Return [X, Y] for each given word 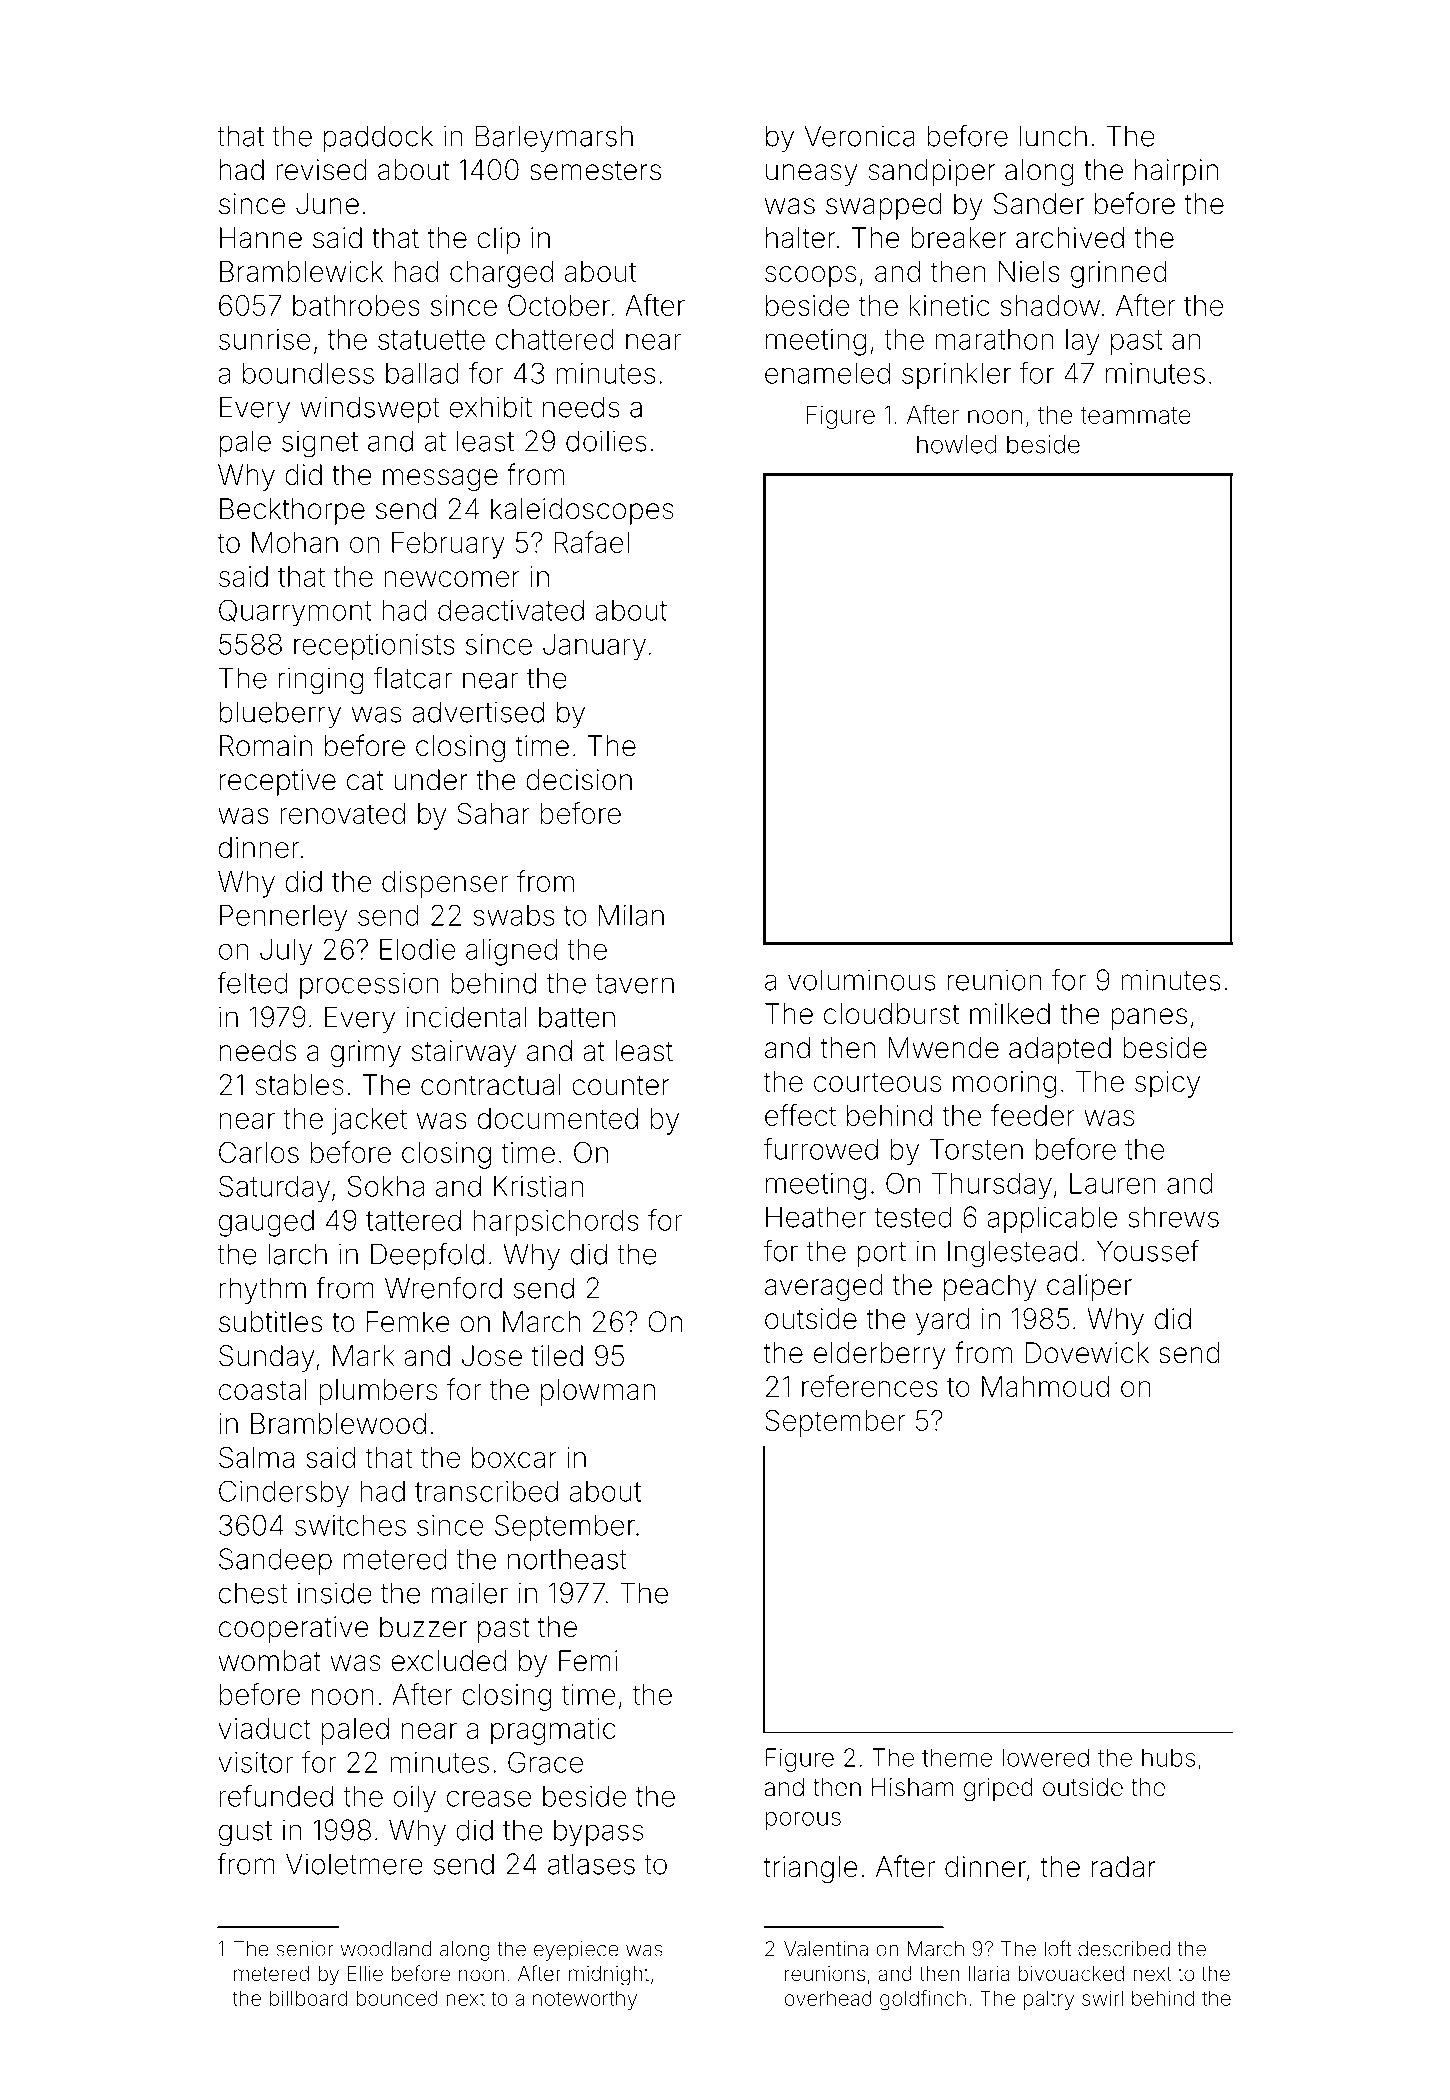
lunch [1053, 136]
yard [942, 1321]
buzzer [423, 1627]
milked [1010, 1014]
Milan [631, 915]
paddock [378, 138]
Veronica [859, 136]
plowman [598, 1392]
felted [252, 982]
